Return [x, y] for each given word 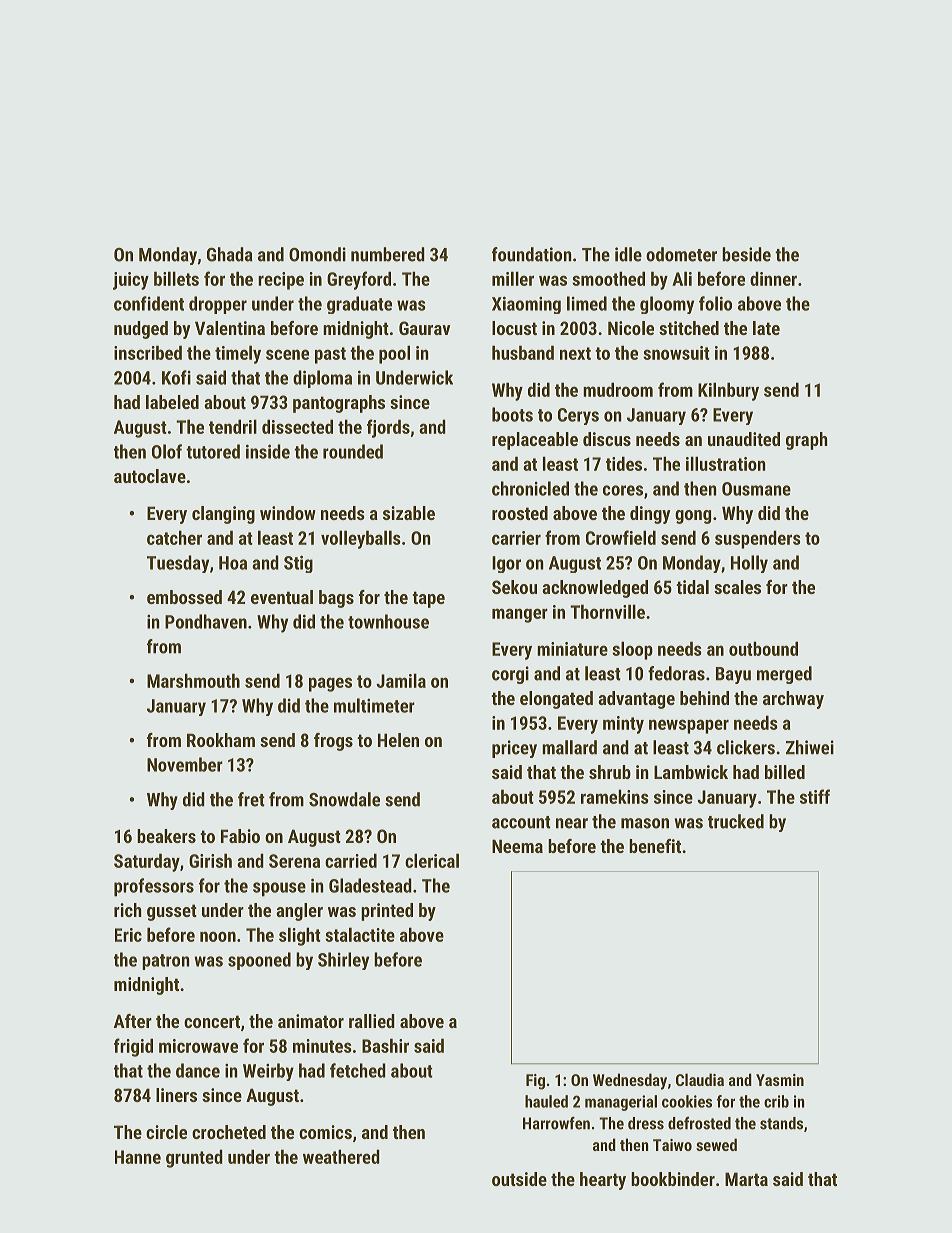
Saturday [147, 862]
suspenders [758, 539]
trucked [736, 821]
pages [330, 684]
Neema [517, 846]
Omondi [317, 254]
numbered [388, 254]
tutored [213, 451]
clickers [746, 747]
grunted [194, 1158]
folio [715, 303]
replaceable [535, 441]
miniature [572, 649]
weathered [341, 1156]
